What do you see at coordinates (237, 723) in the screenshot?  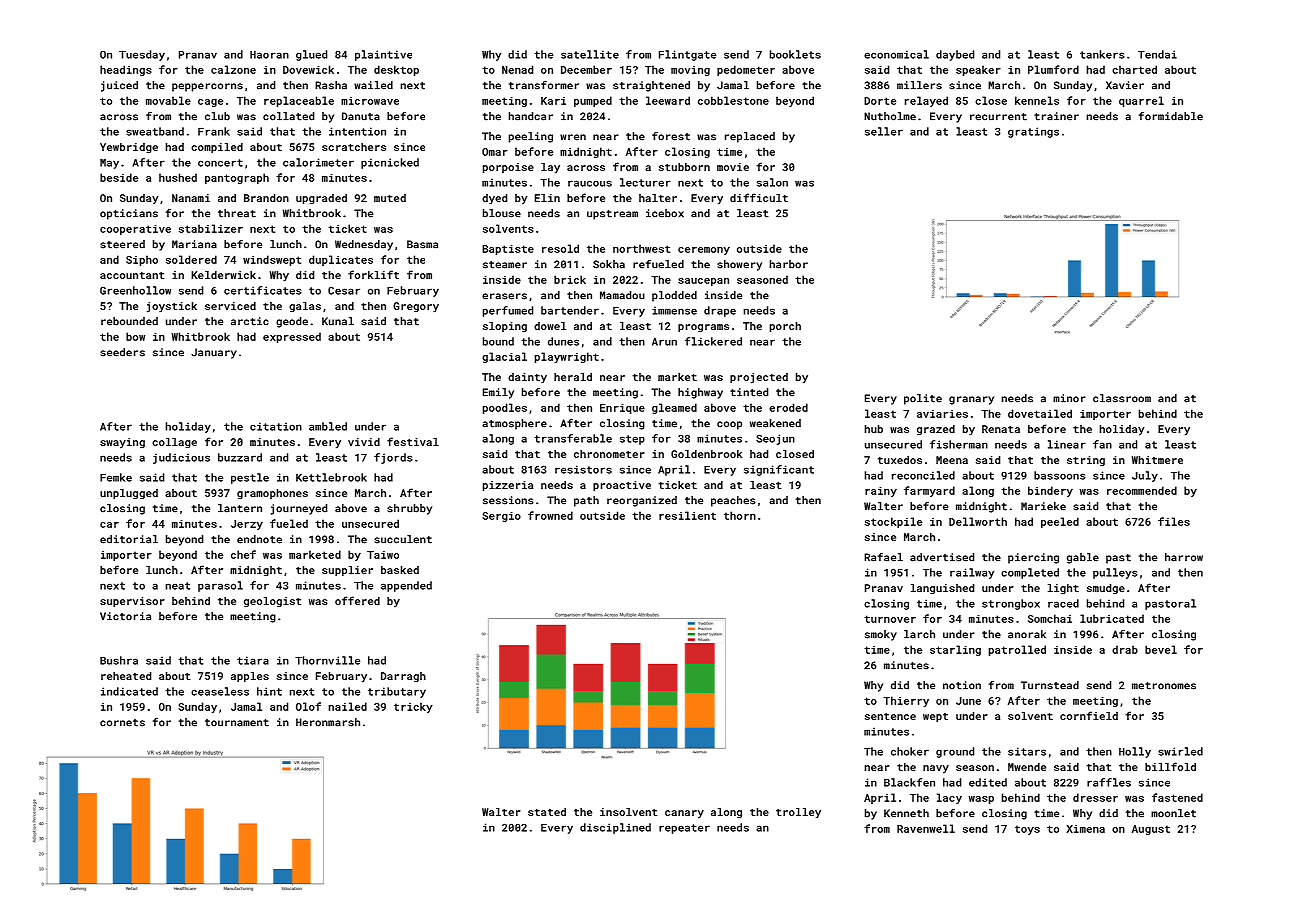 I see `tournament` at bounding box center [237, 723].
